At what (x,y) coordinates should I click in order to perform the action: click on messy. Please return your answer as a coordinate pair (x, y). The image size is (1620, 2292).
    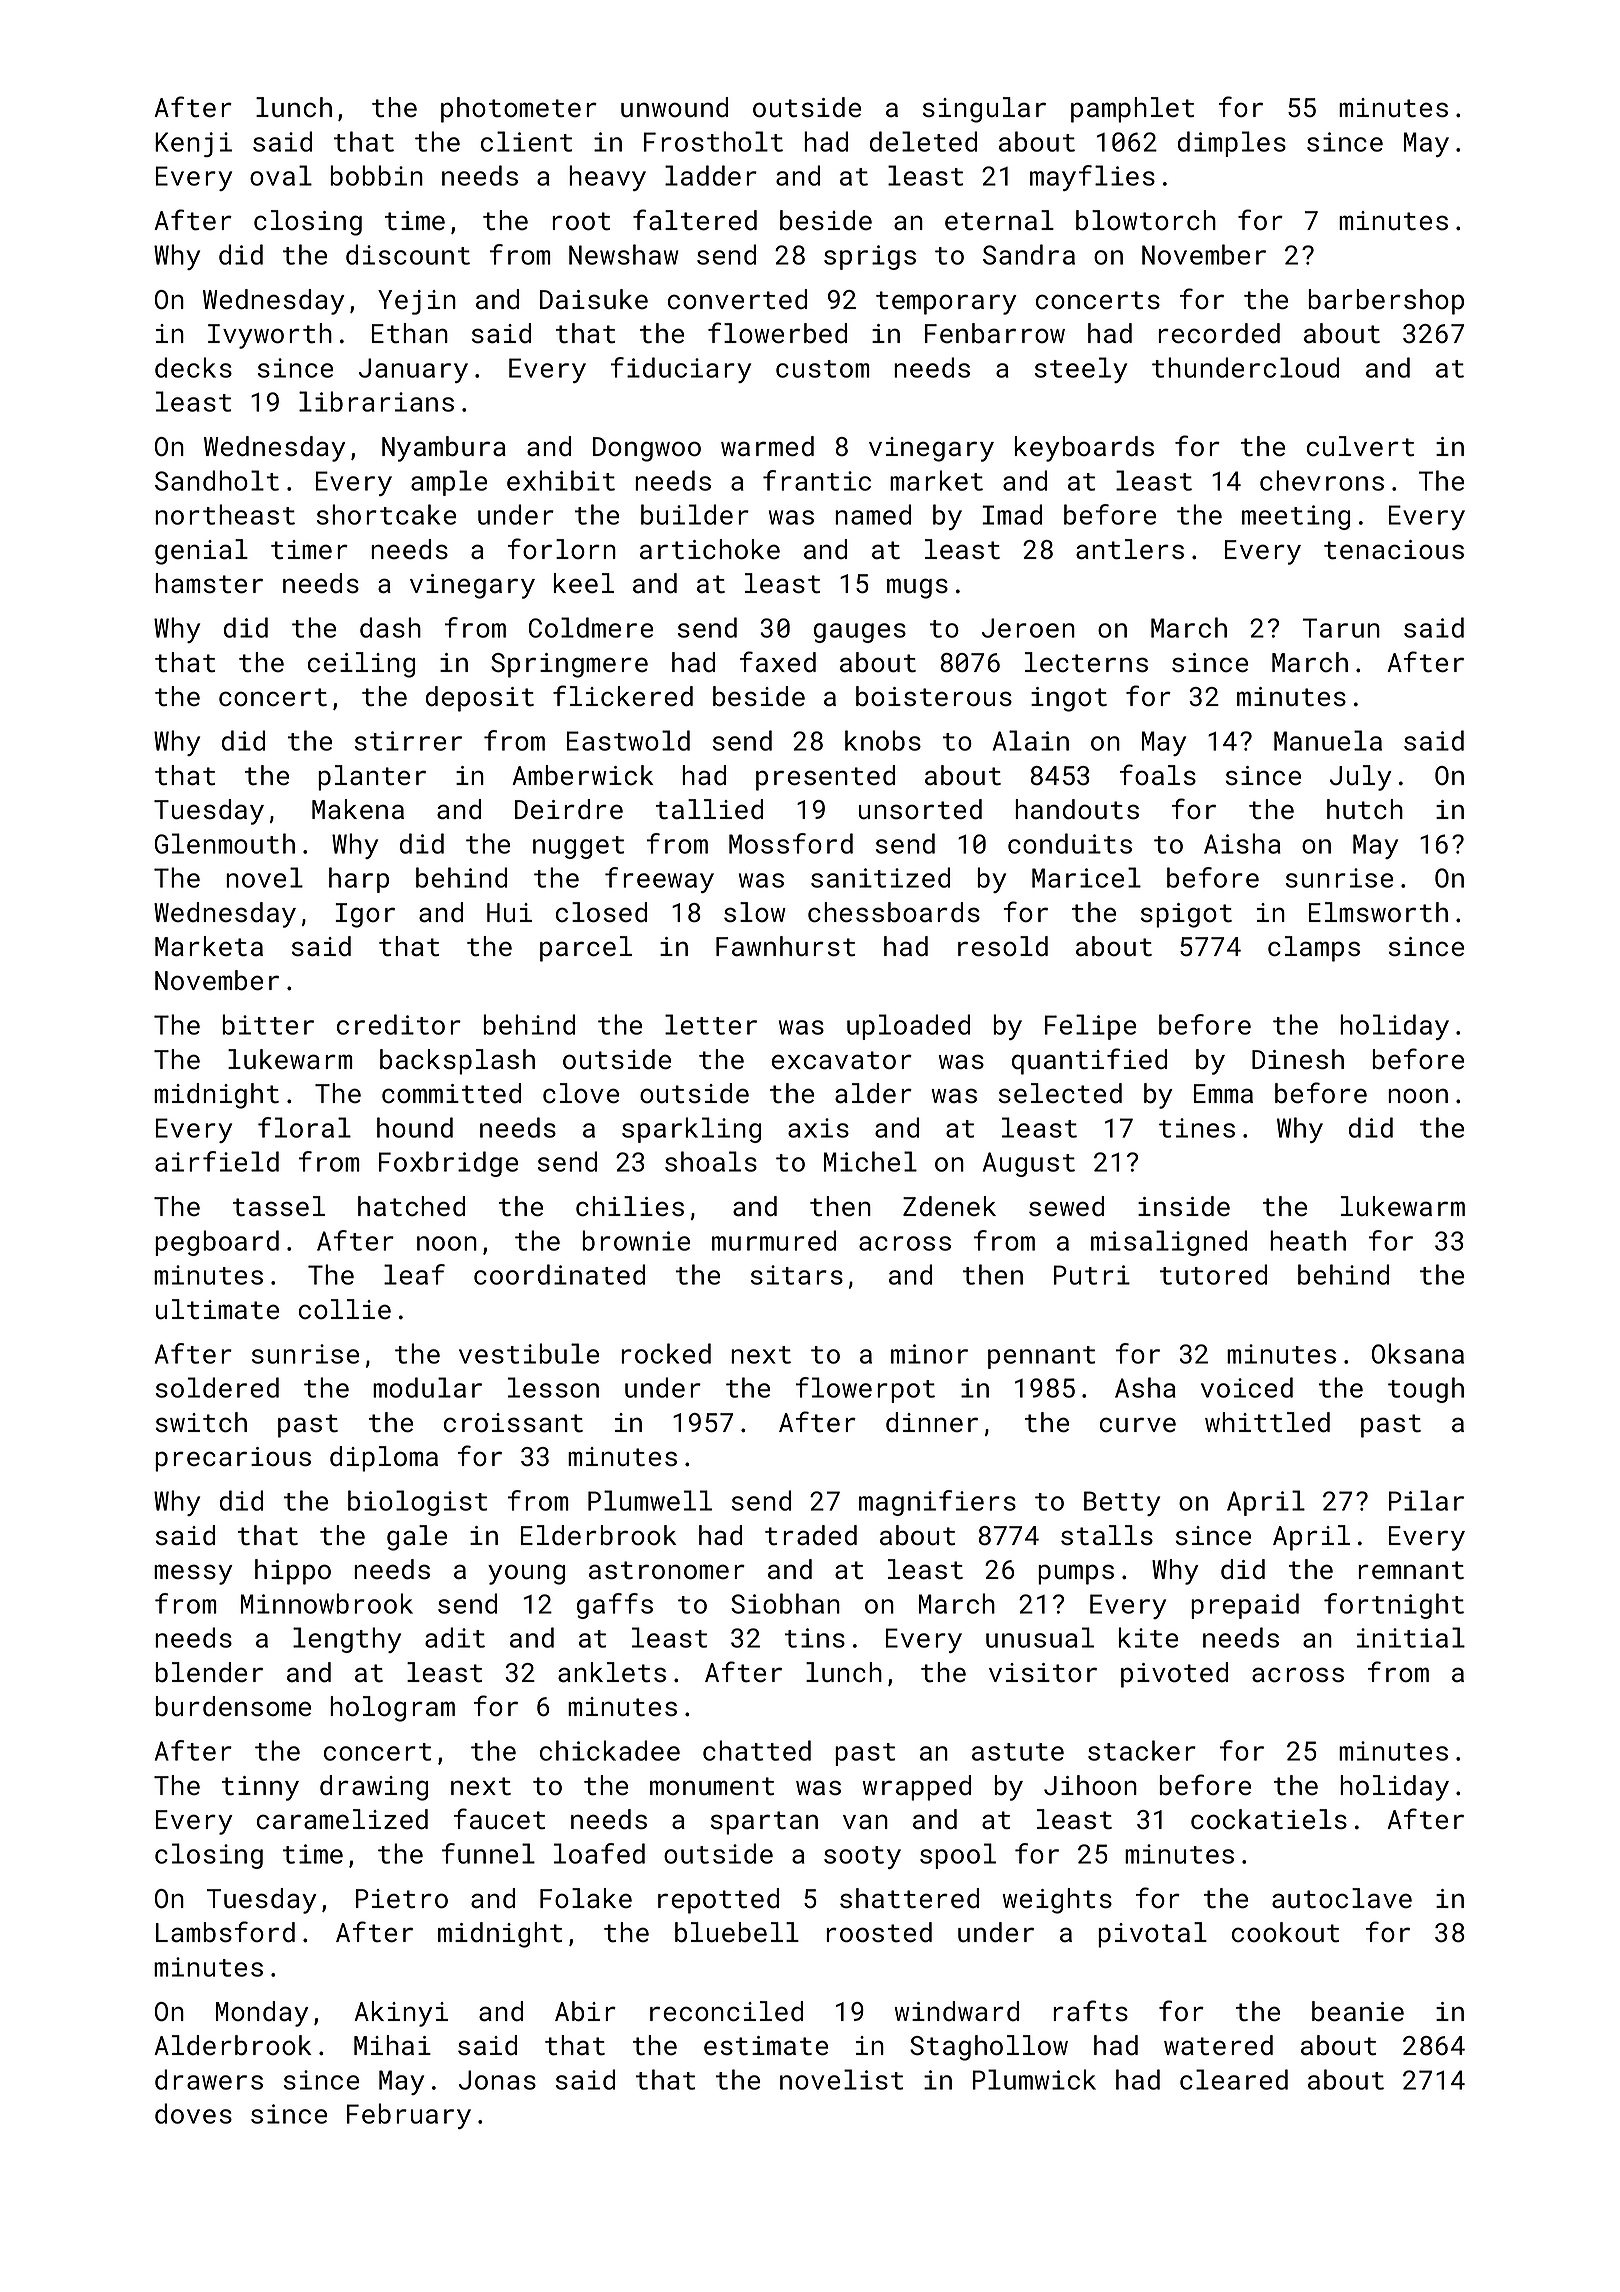
    Looking at the image, I should click on (193, 1574).
